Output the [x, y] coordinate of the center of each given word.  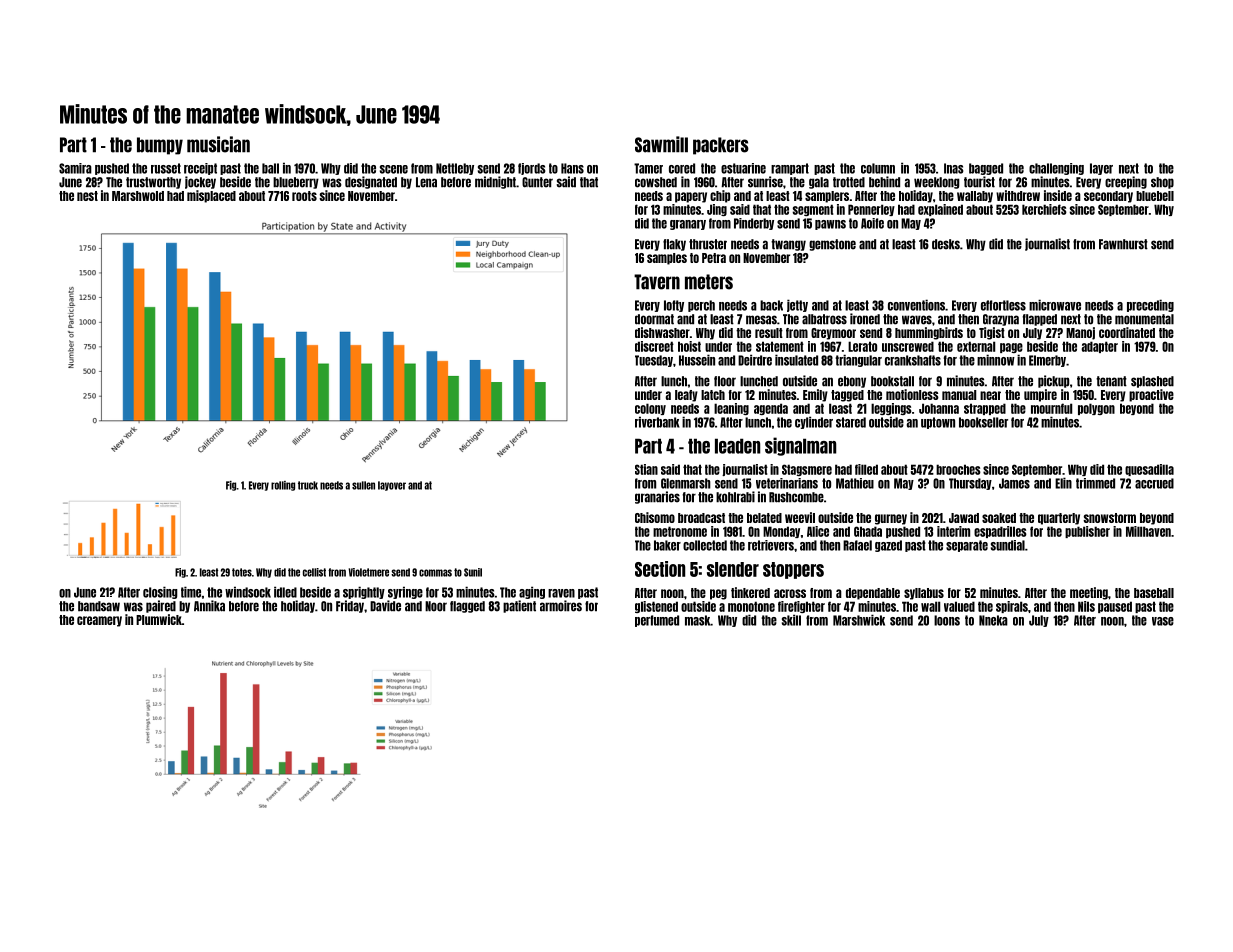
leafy [686, 396]
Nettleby [455, 169]
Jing [717, 210]
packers [721, 146]
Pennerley [871, 210]
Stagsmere [807, 470]
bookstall [892, 381]
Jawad [964, 518]
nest [87, 196]
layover [392, 486]
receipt [200, 169]
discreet [654, 346]
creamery [99, 621]
